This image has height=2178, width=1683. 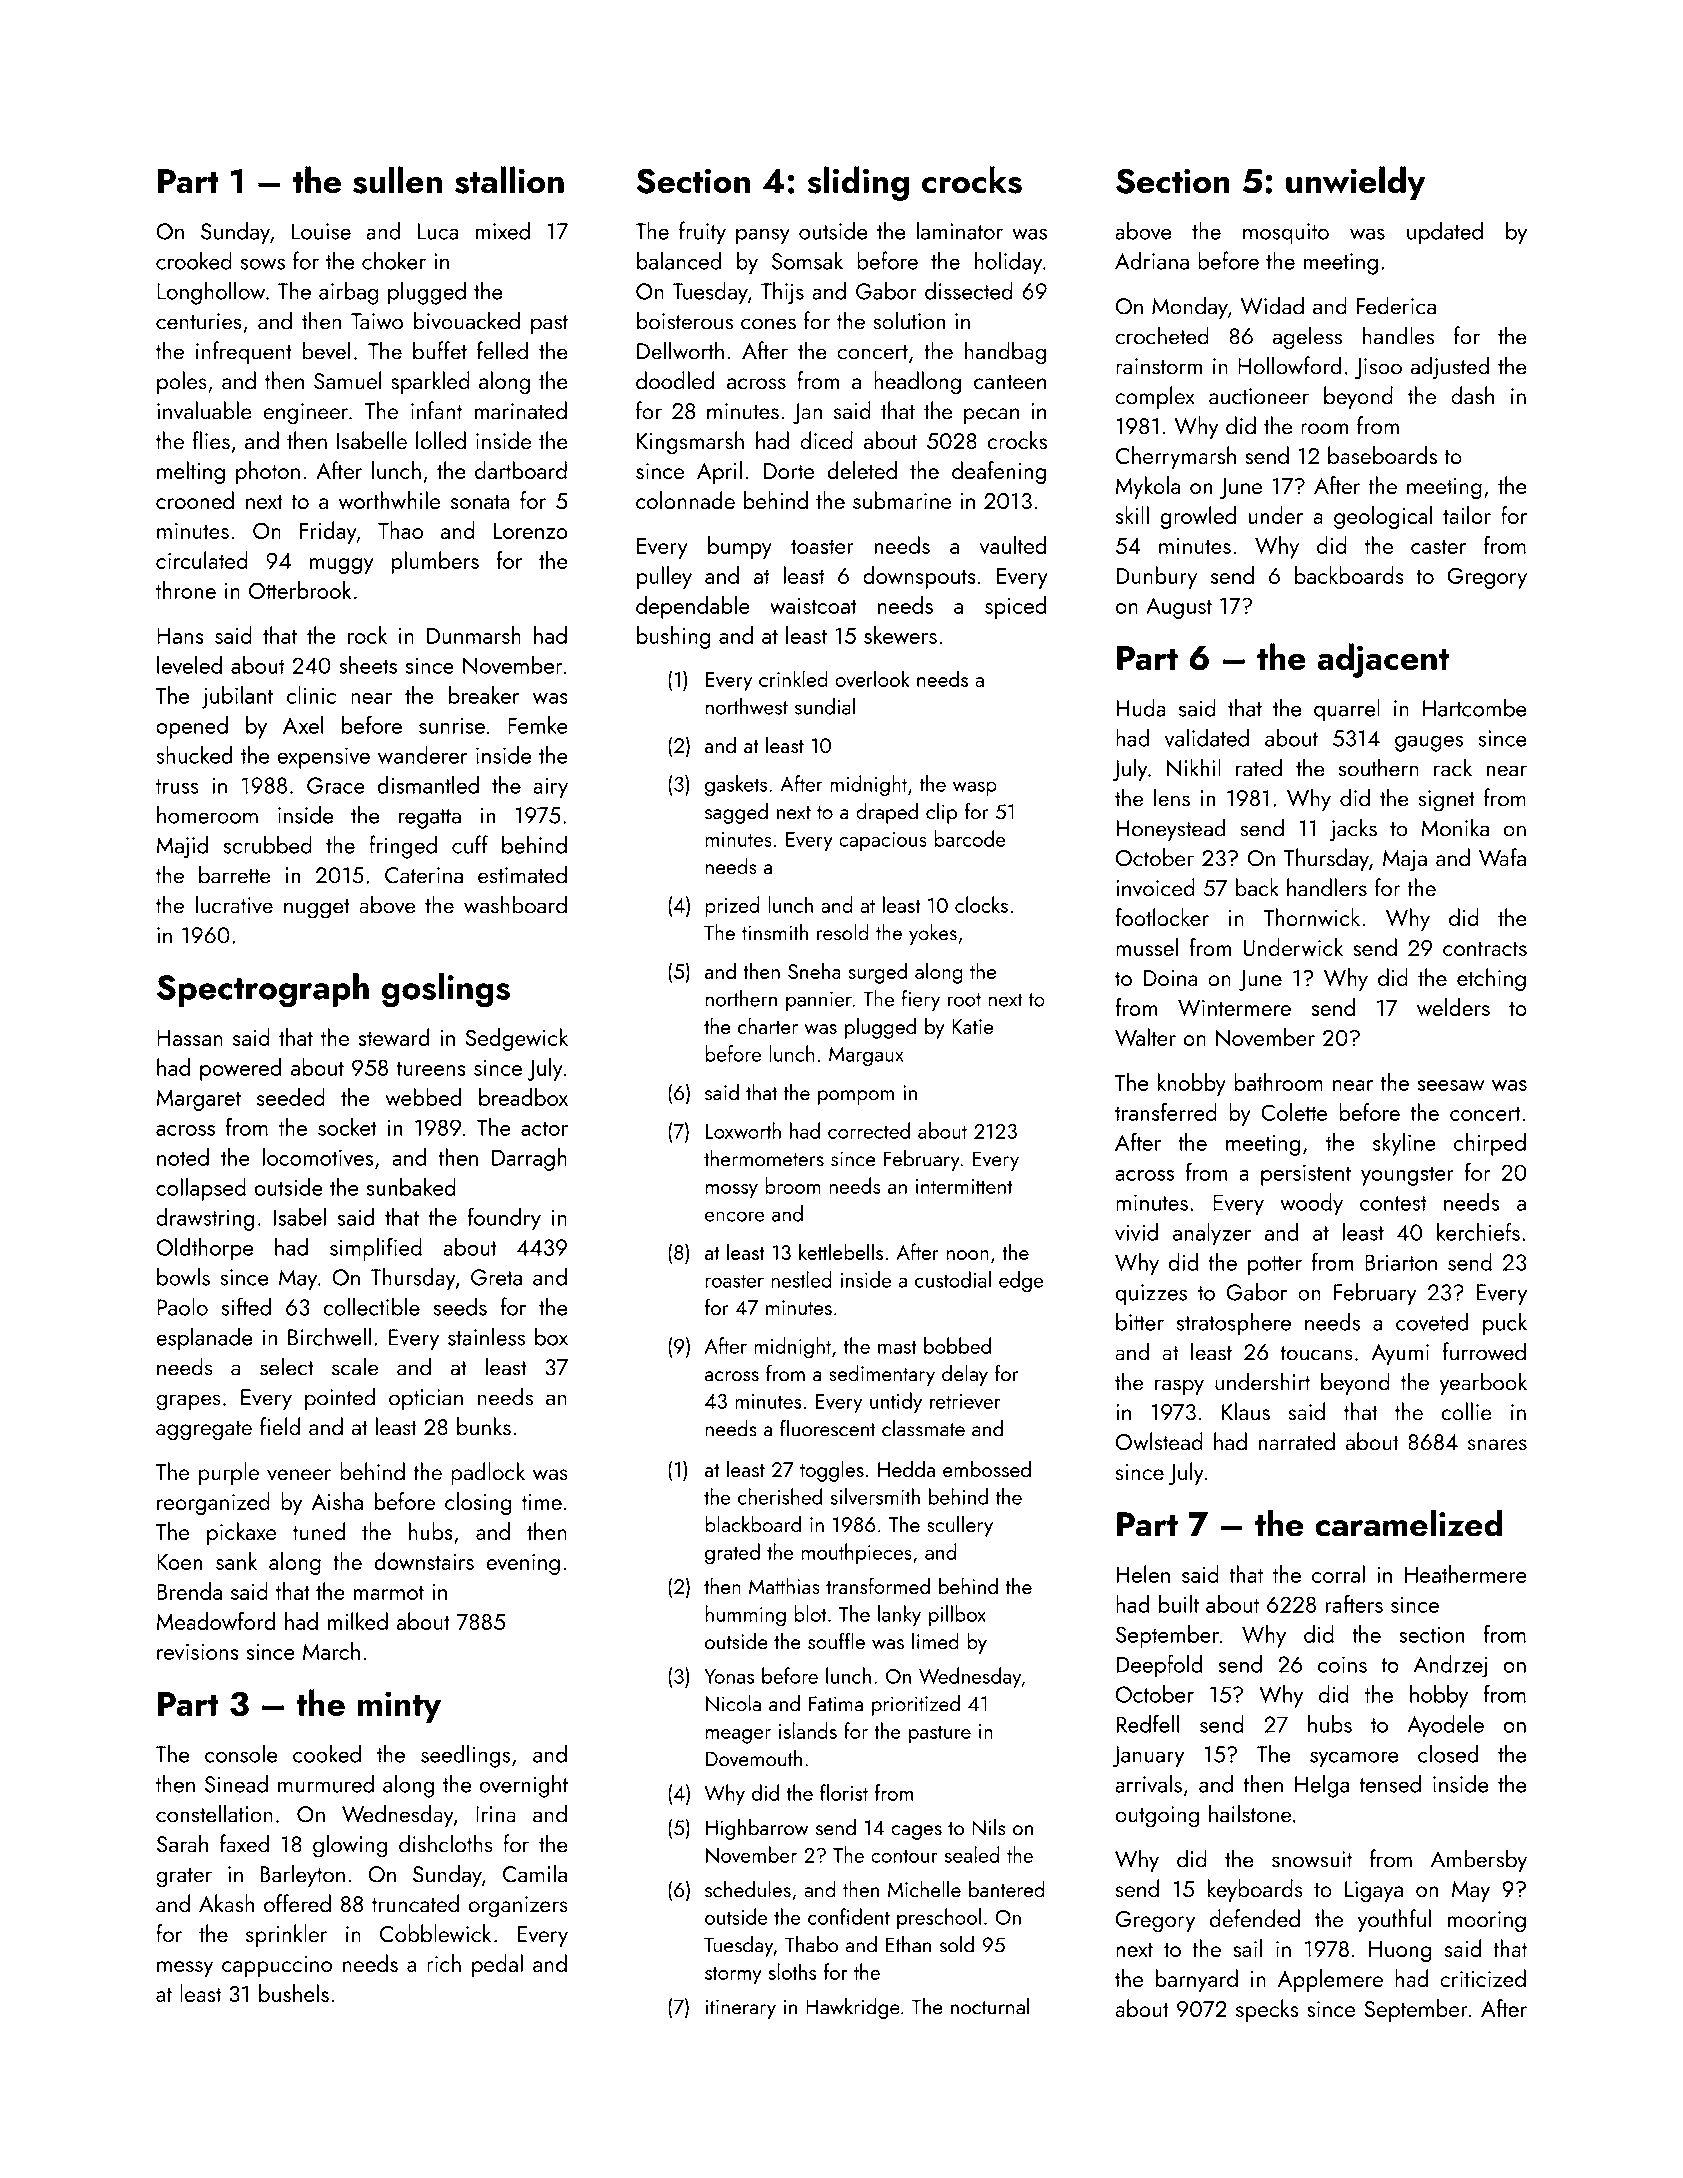 What do you see at coordinates (811, 1944) in the image?
I see `Thabo` at bounding box center [811, 1944].
